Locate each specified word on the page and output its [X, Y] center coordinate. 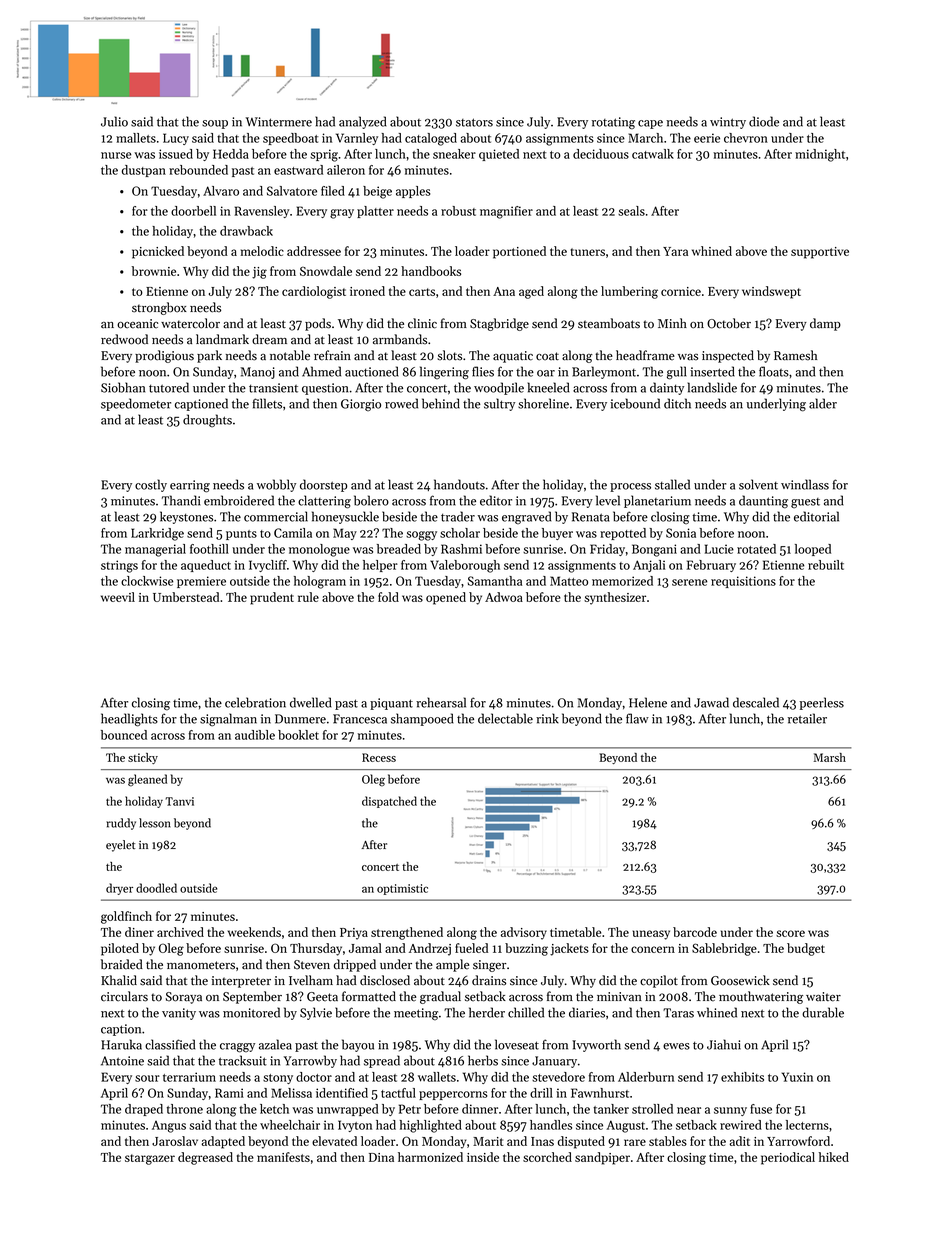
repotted [623, 534]
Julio [114, 121]
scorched [547, 1157]
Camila [293, 533]
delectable [505, 718]
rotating [613, 123]
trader [458, 516]
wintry [728, 123]
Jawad [711, 702]
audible [255, 735]
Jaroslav [175, 1141]
